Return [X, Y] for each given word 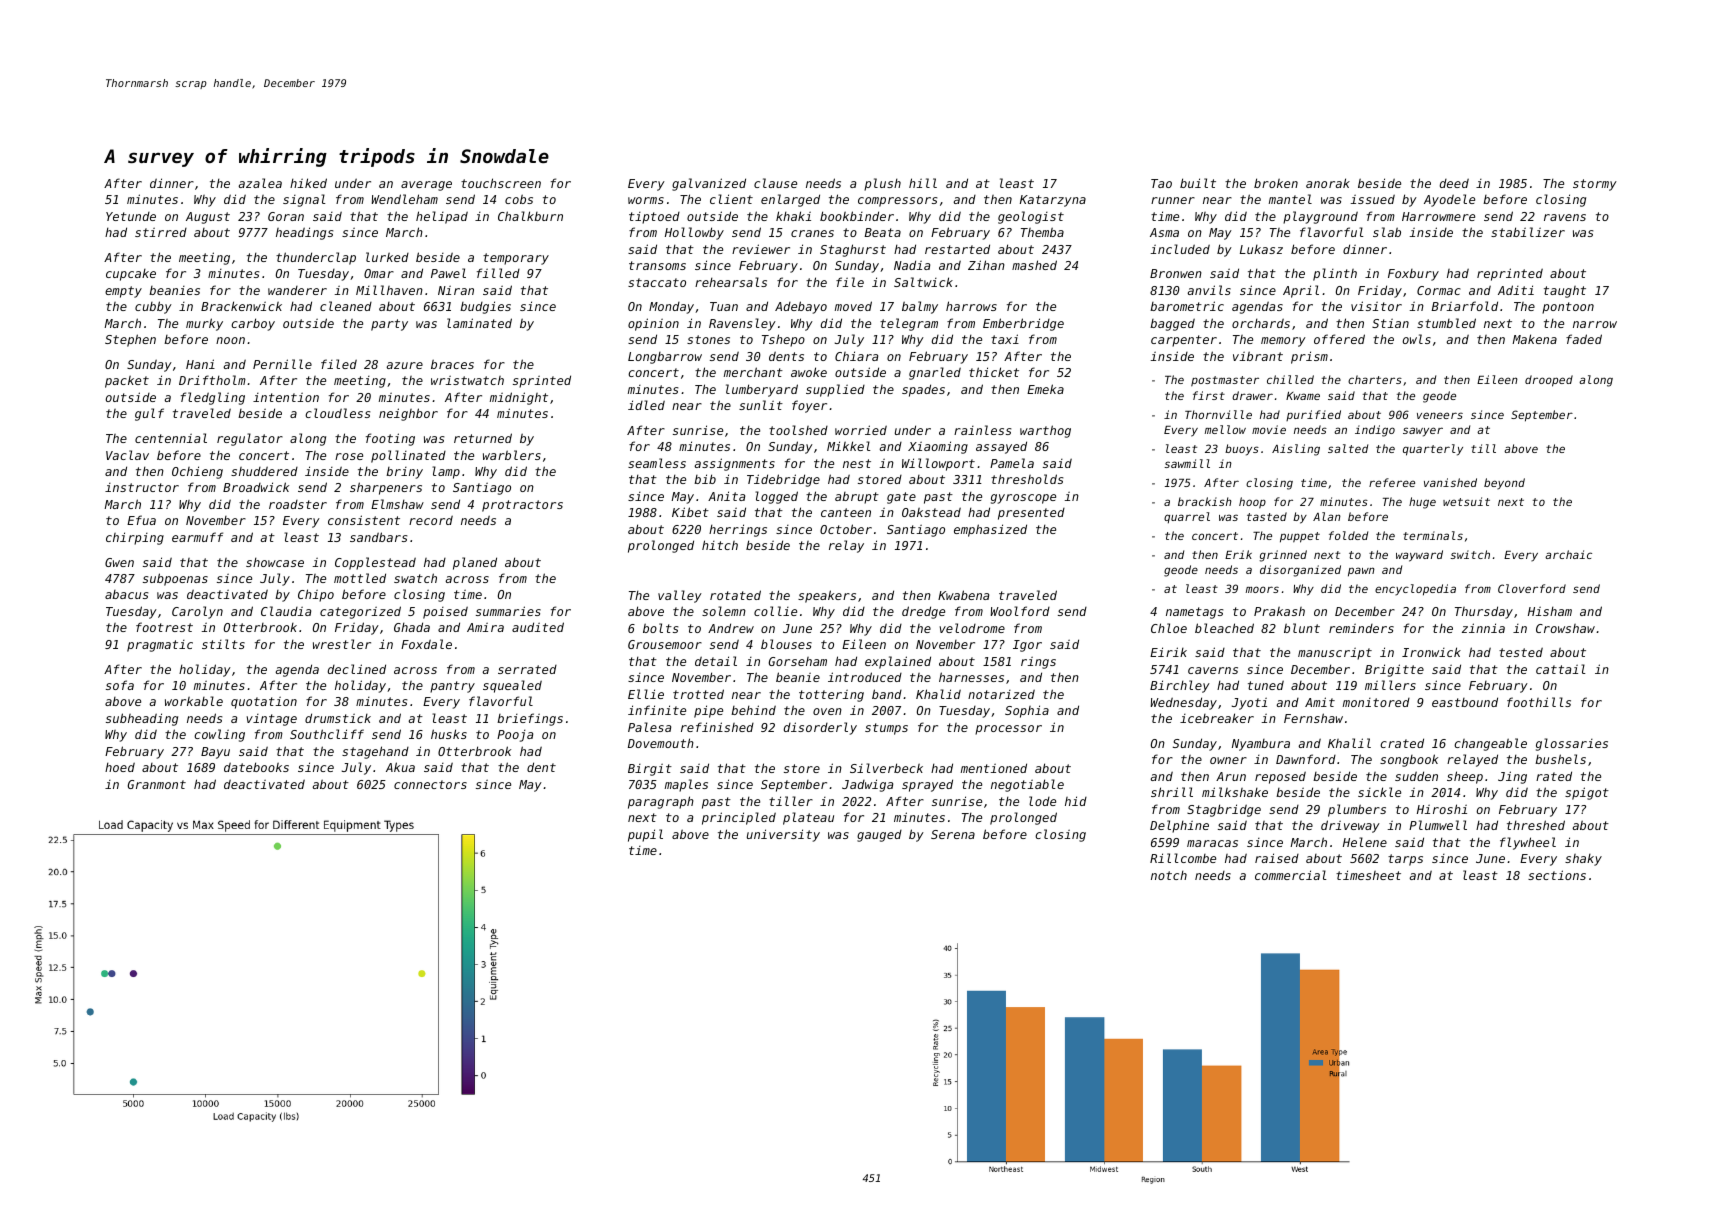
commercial [1291, 875]
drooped [1549, 381]
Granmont [157, 784]
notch [1169, 875]
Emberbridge [1023, 324]
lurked [387, 257]
